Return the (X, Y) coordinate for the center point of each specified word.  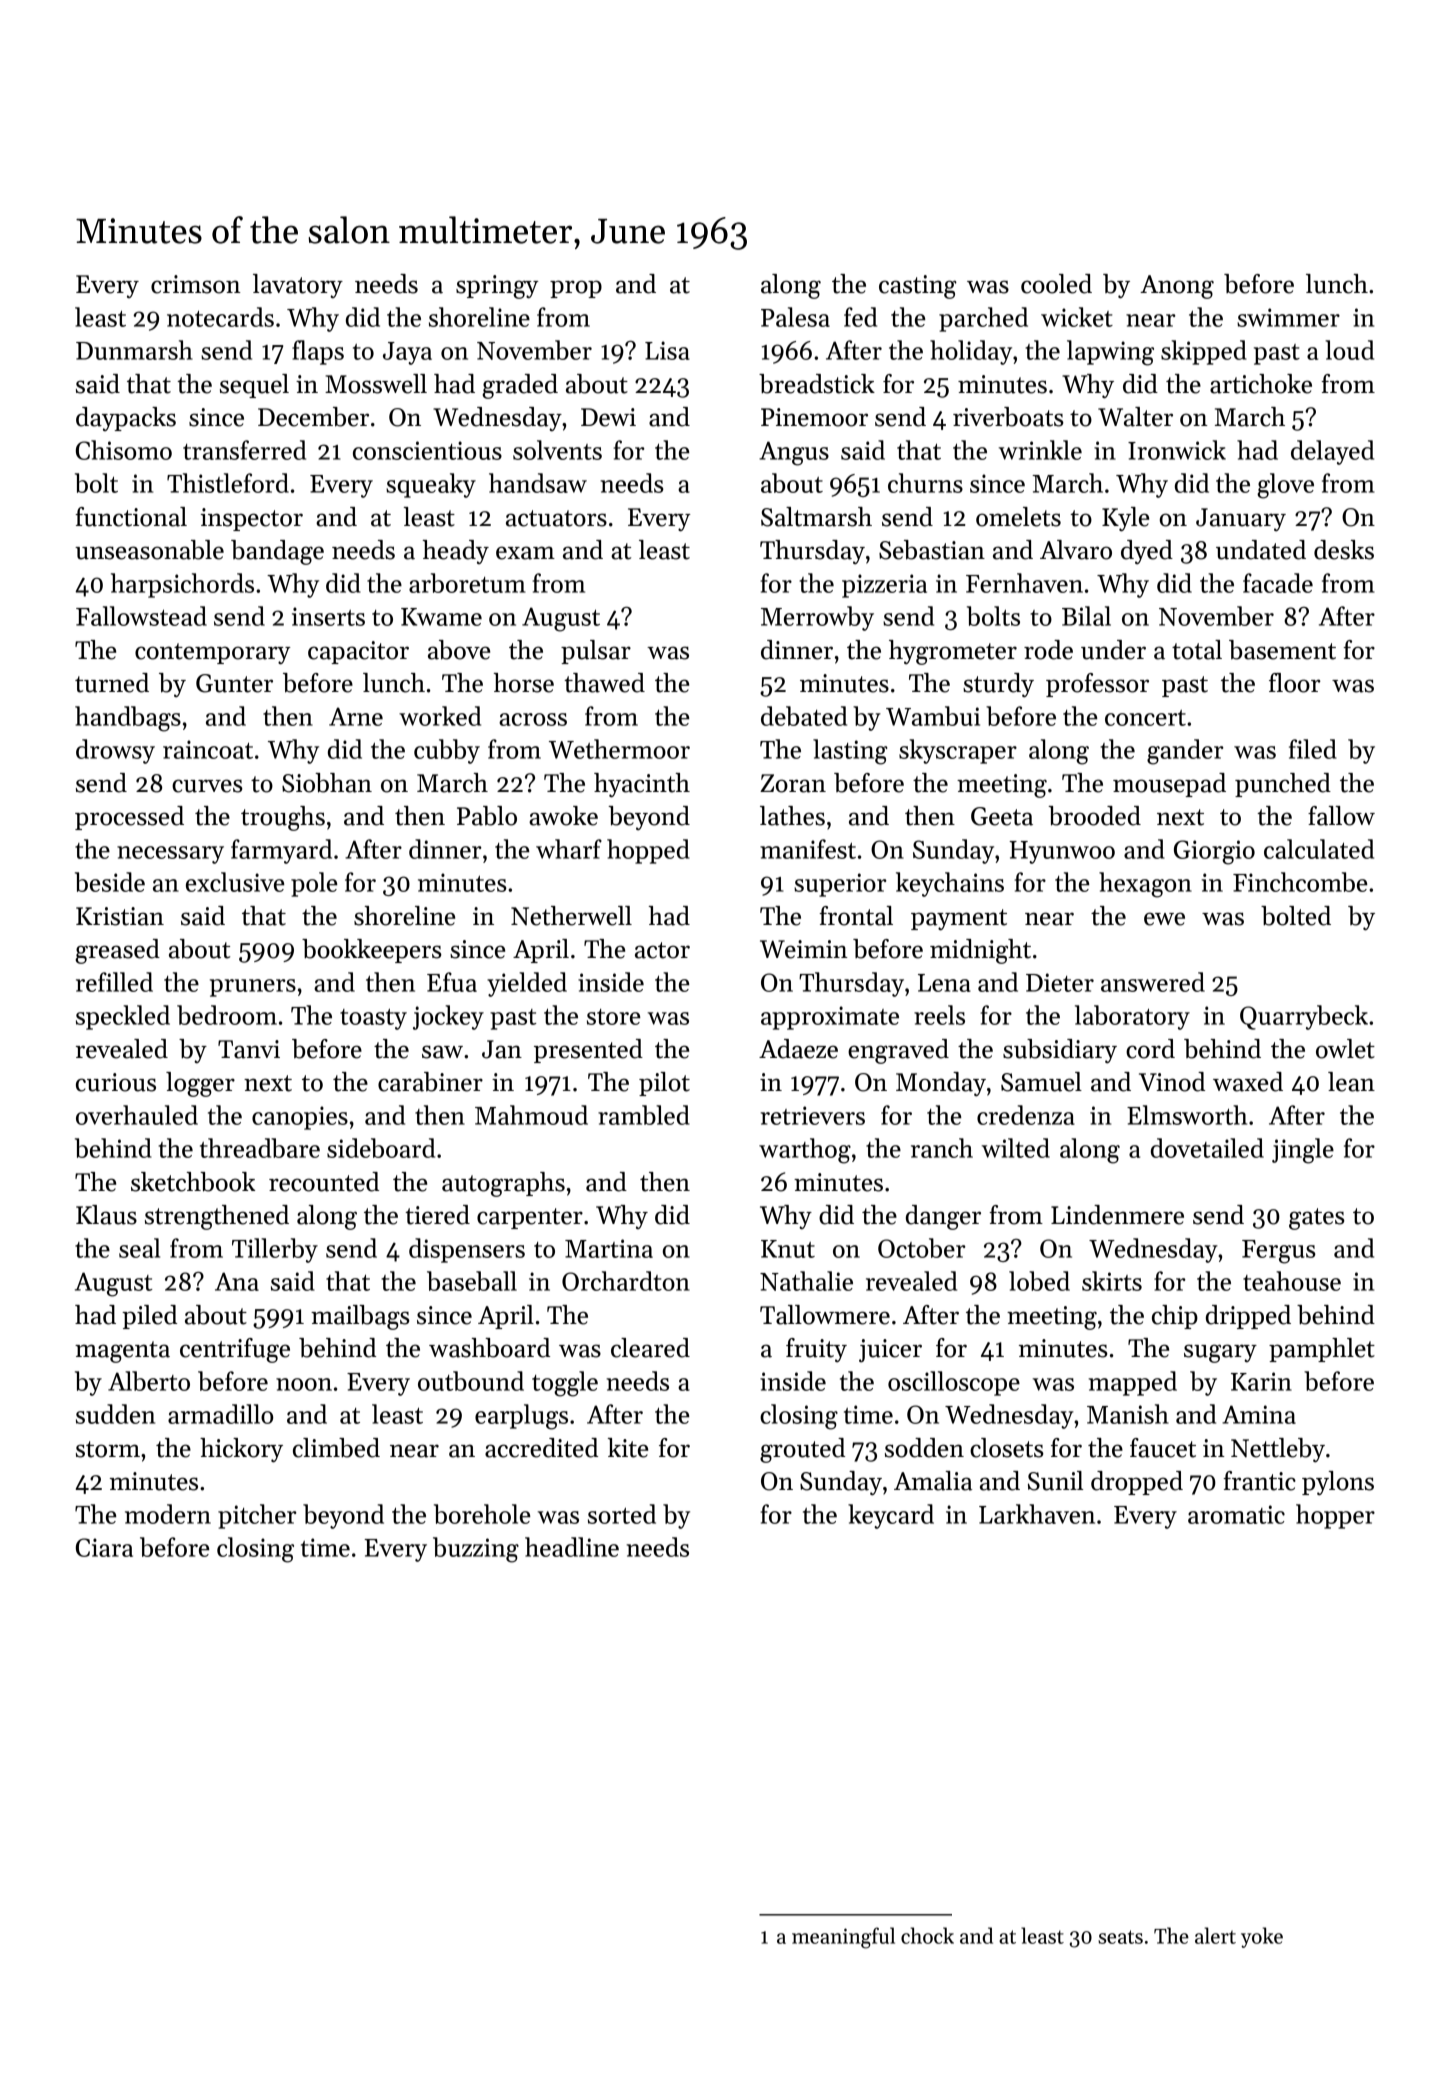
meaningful (843, 1938)
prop (576, 289)
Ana (237, 1281)
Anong (1177, 287)
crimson (196, 284)
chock (927, 1935)
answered (1153, 982)
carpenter (530, 1218)
